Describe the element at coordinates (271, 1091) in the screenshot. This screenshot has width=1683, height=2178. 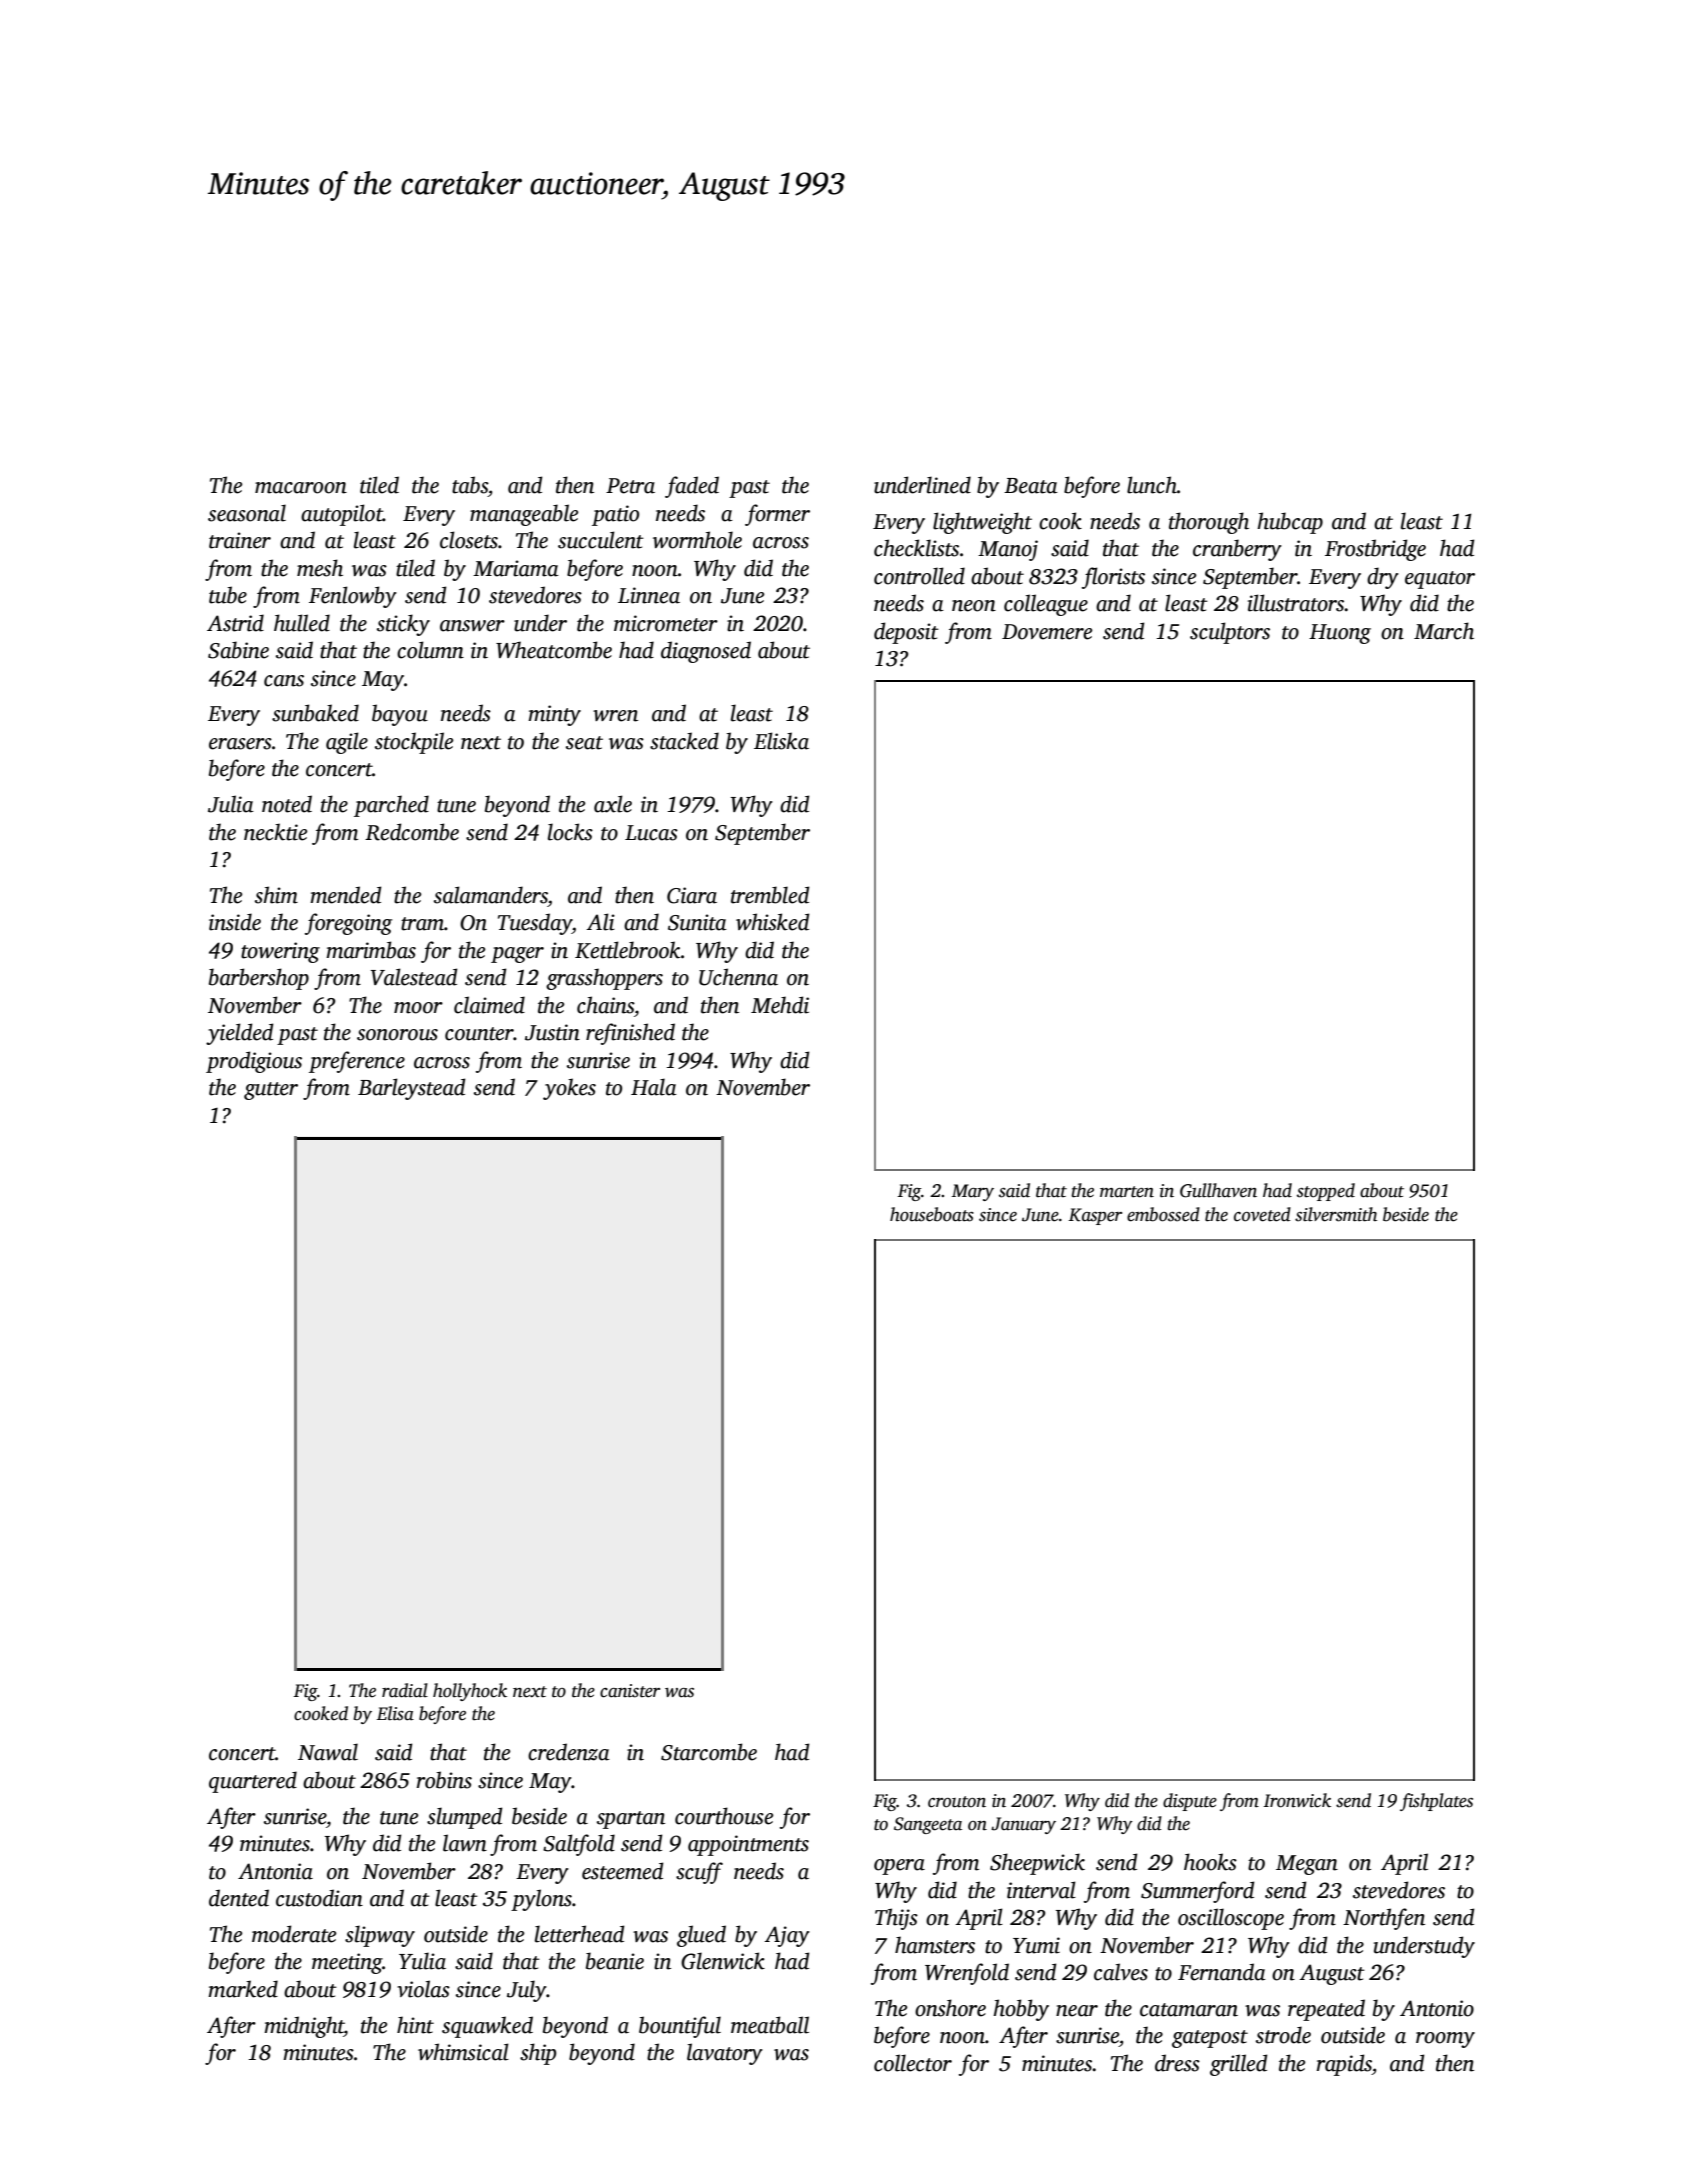
I see `gutter` at that location.
